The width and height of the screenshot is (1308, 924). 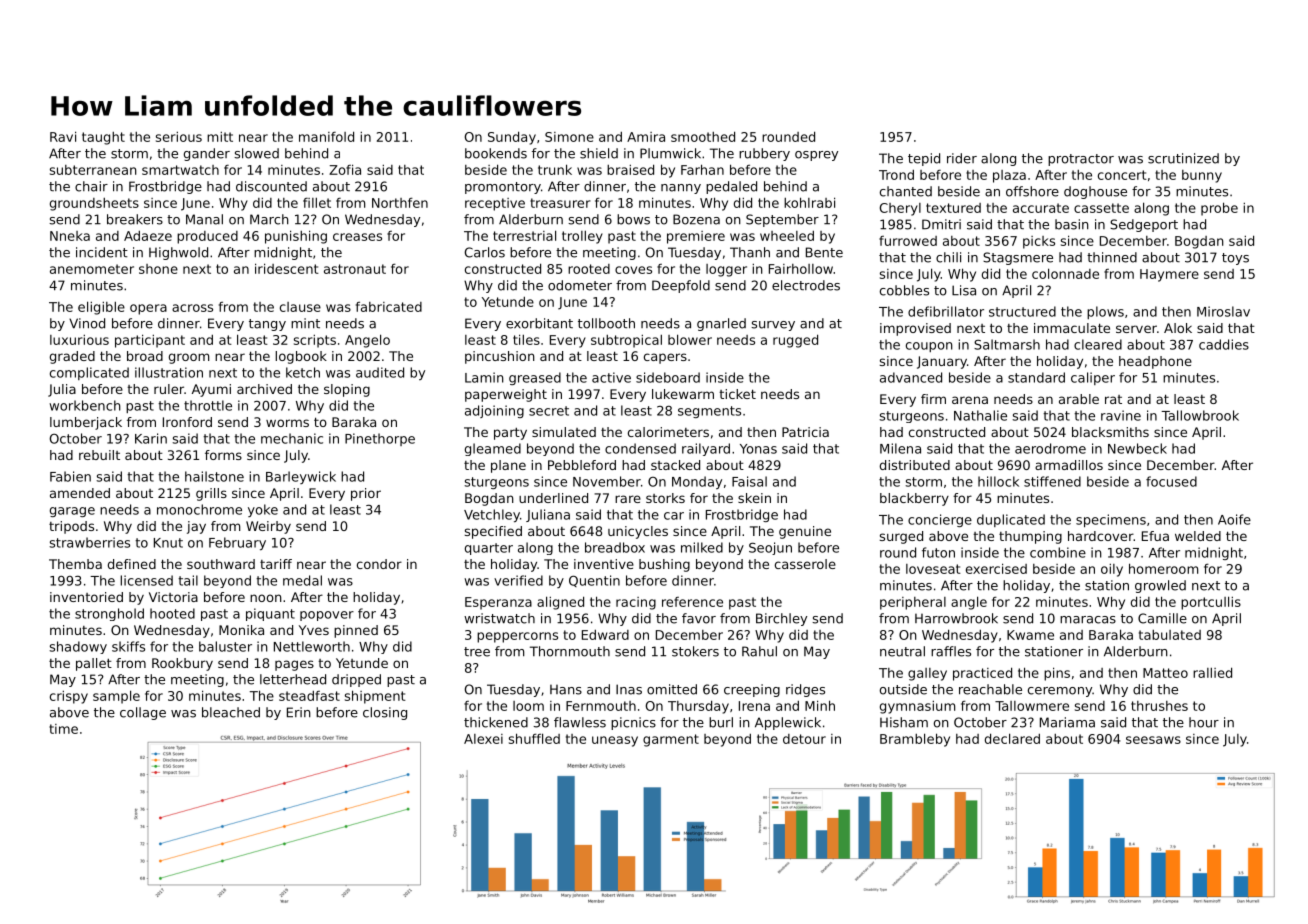 What do you see at coordinates (375, 697) in the screenshot?
I see `shipment` at bounding box center [375, 697].
